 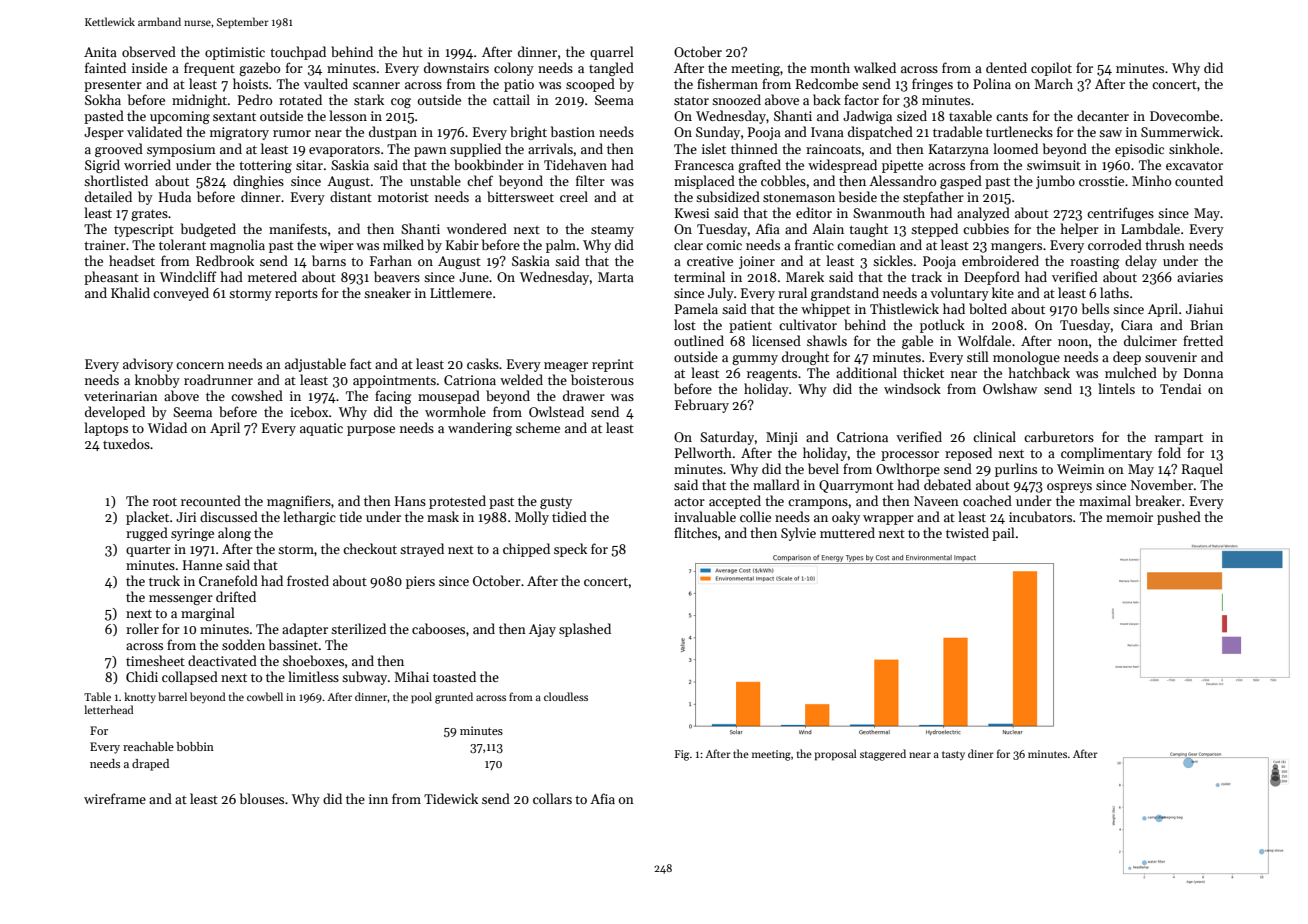 What do you see at coordinates (1051, 69) in the image?
I see `copilot` at bounding box center [1051, 69].
